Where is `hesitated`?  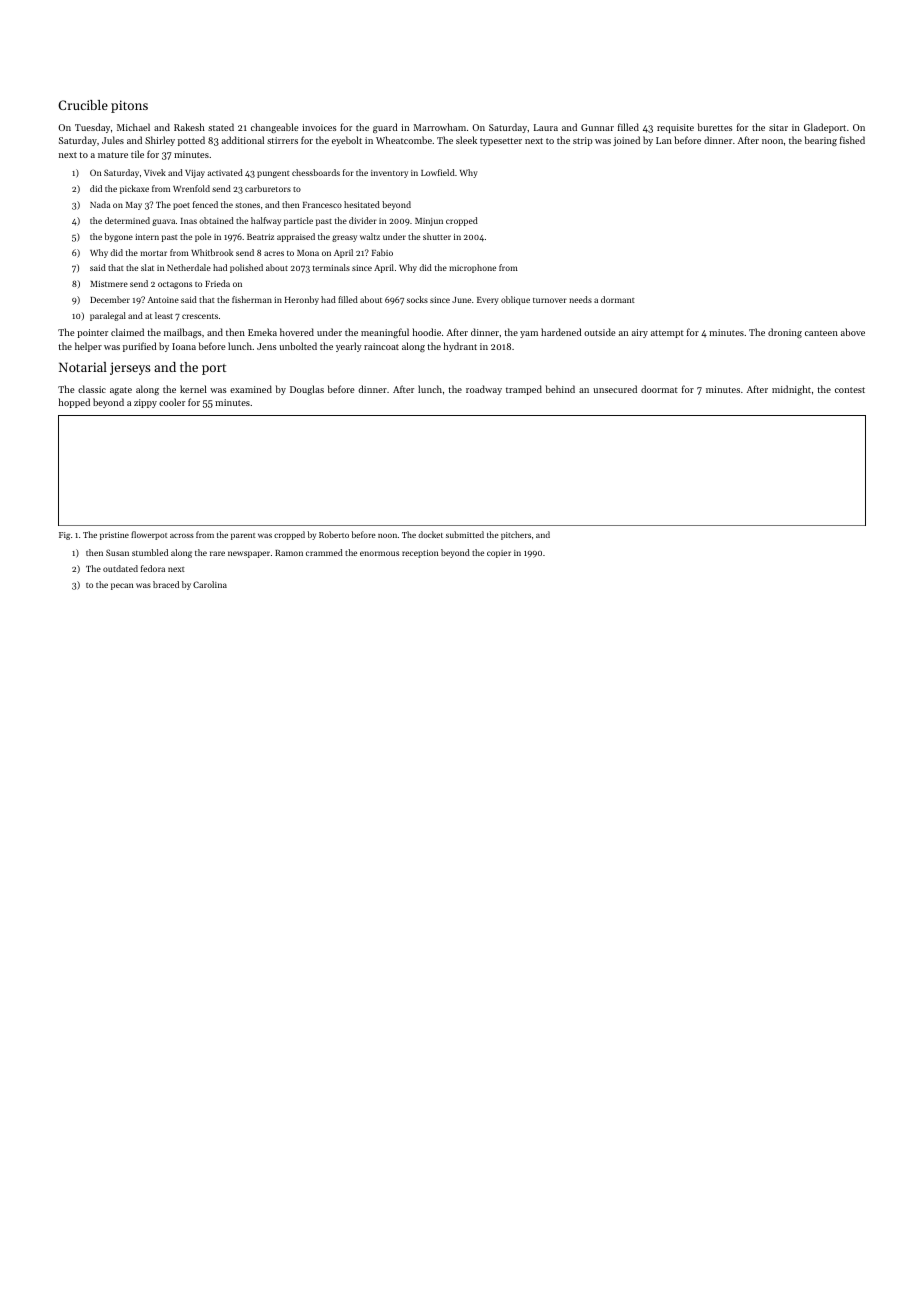
hesitated is located at coordinates (362, 204).
